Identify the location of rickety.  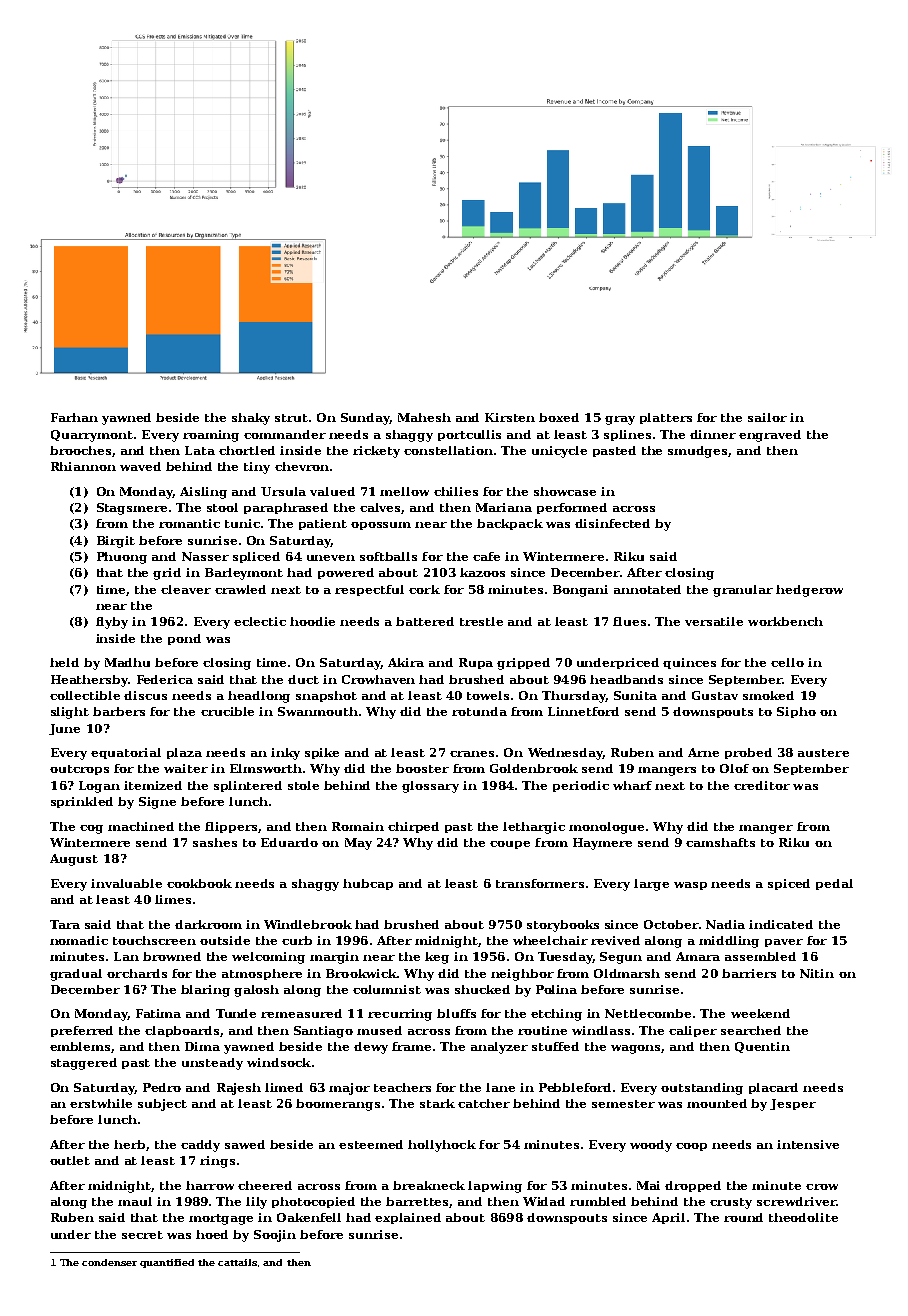
(376, 452).
